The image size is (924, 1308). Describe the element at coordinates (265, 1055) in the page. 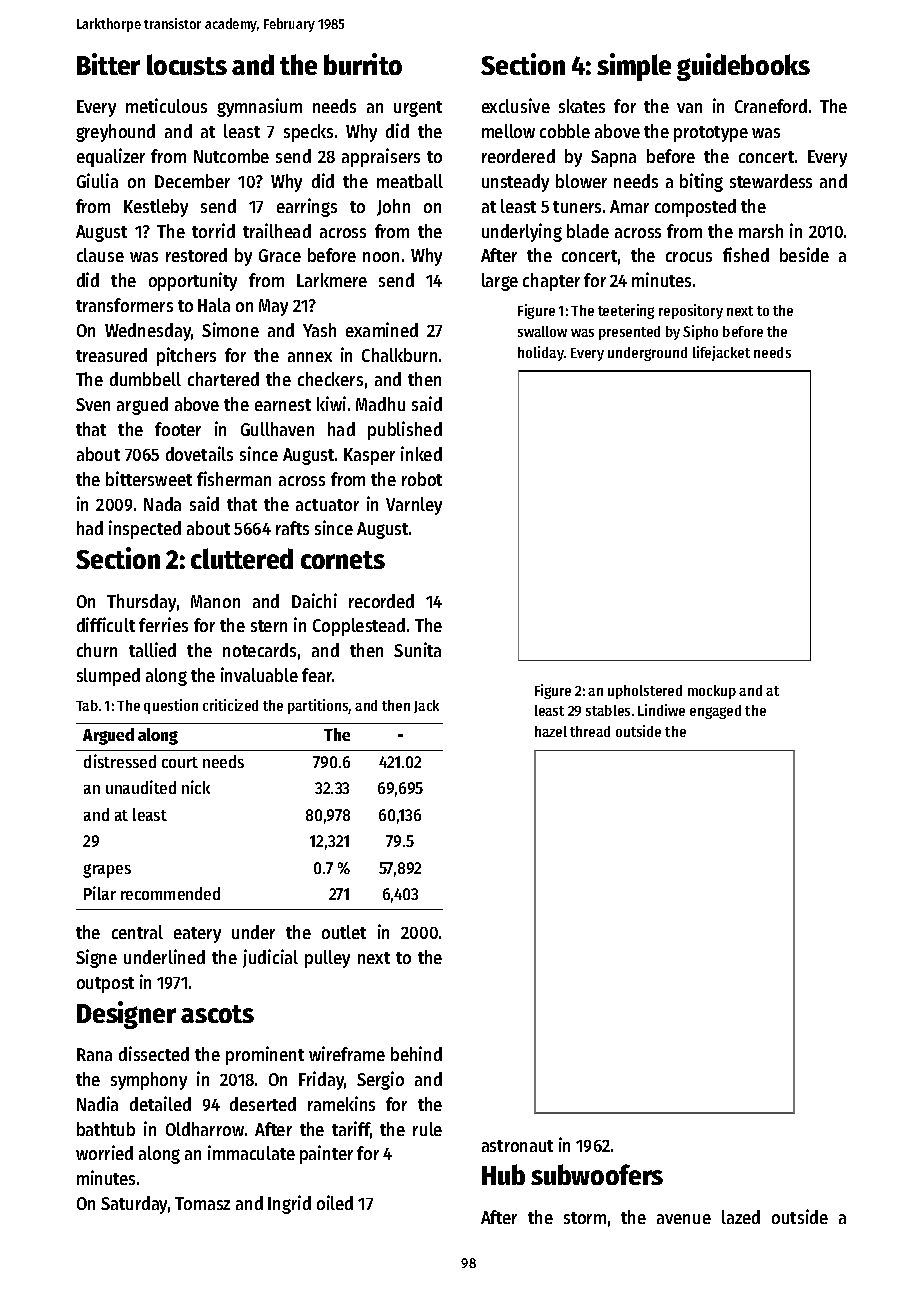

I see `prominent` at that location.
